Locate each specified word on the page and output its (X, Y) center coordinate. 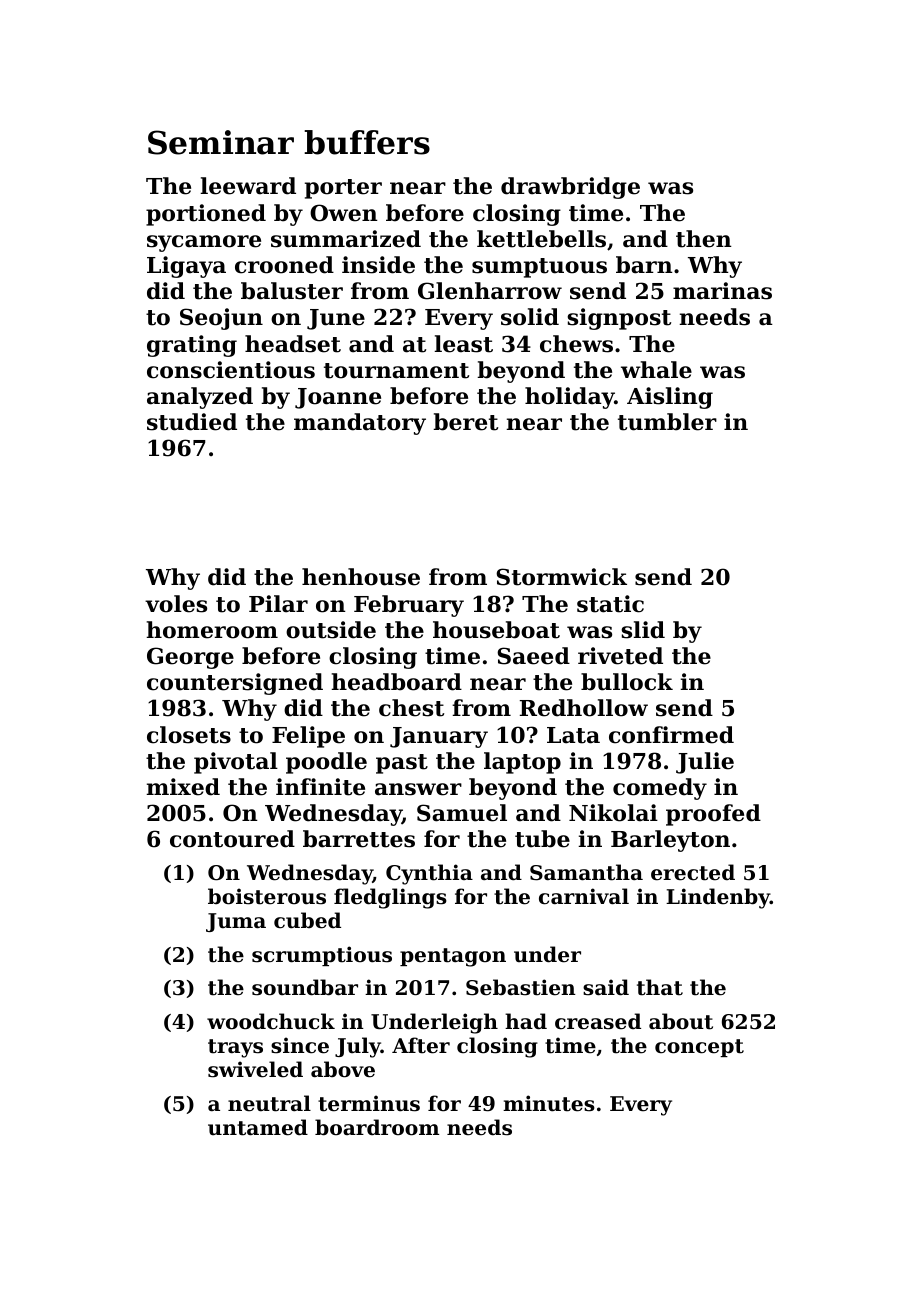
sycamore (204, 243)
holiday (570, 398)
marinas (722, 291)
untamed (258, 1127)
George (190, 658)
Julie (705, 763)
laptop (522, 763)
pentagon (453, 957)
